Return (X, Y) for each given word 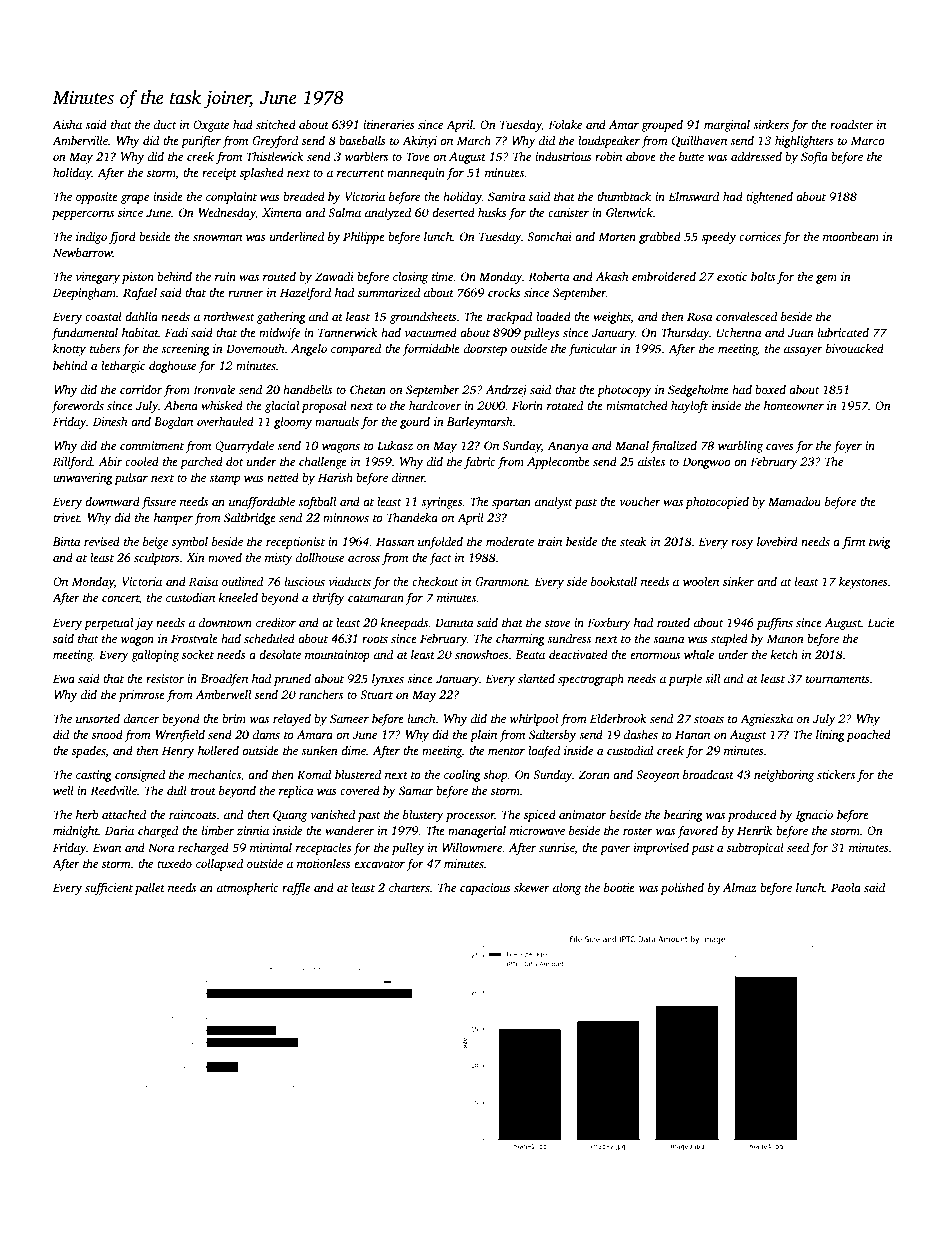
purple (685, 680)
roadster (851, 124)
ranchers (321, 694)
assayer (803, 351)
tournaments (838, 679)
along (567, 889)
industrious (563, 156)
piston (138, 278)
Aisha (67, 124)
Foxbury (609, 624)
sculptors (157, 559)
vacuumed (431, 332)
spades (89, 752)
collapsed (219, 865)
